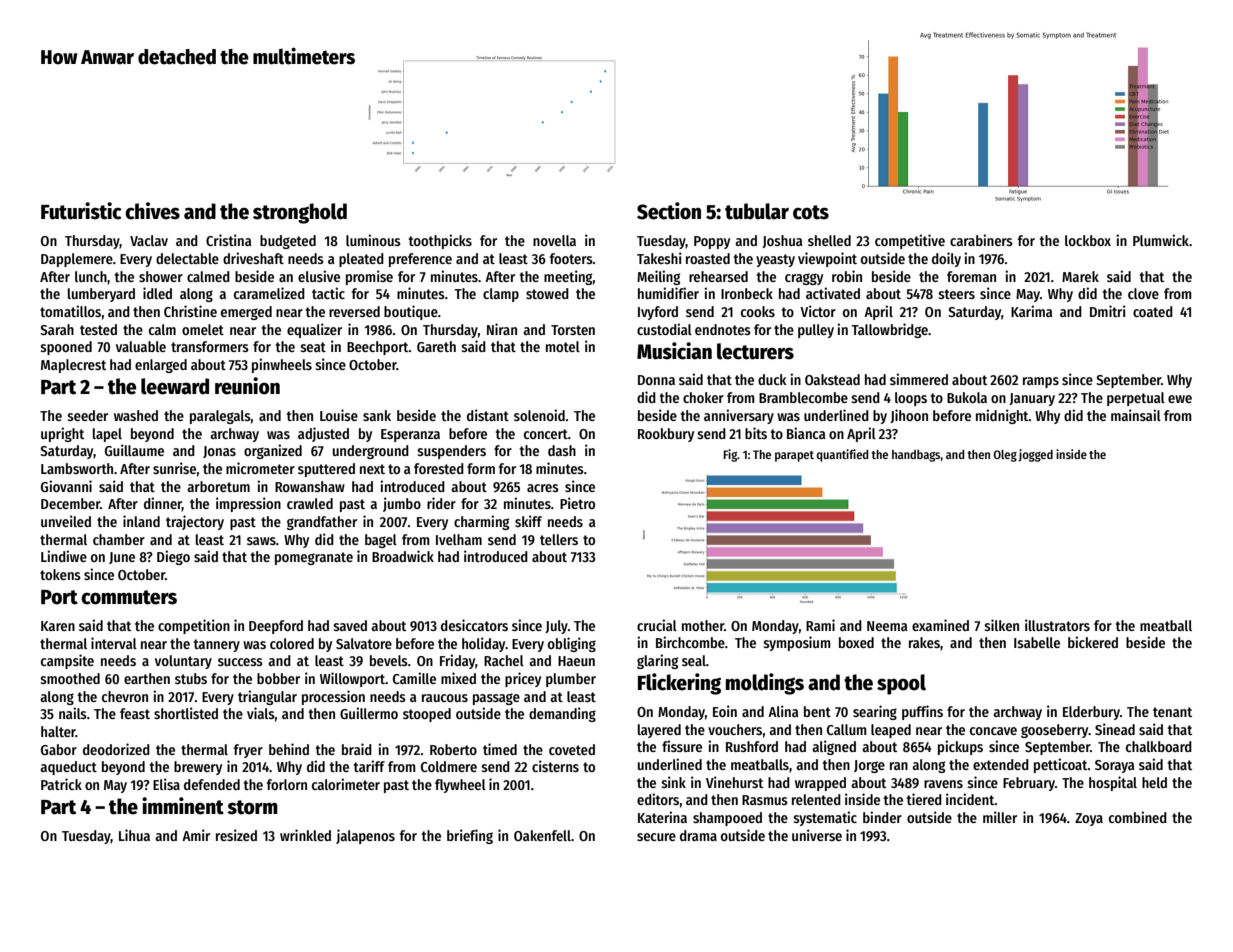 Image resolution: width=1233 pixels, height=952 pixels. Describe the element at coordinates (755, 351) in the screenshot. I see `lecturers` at that location.
